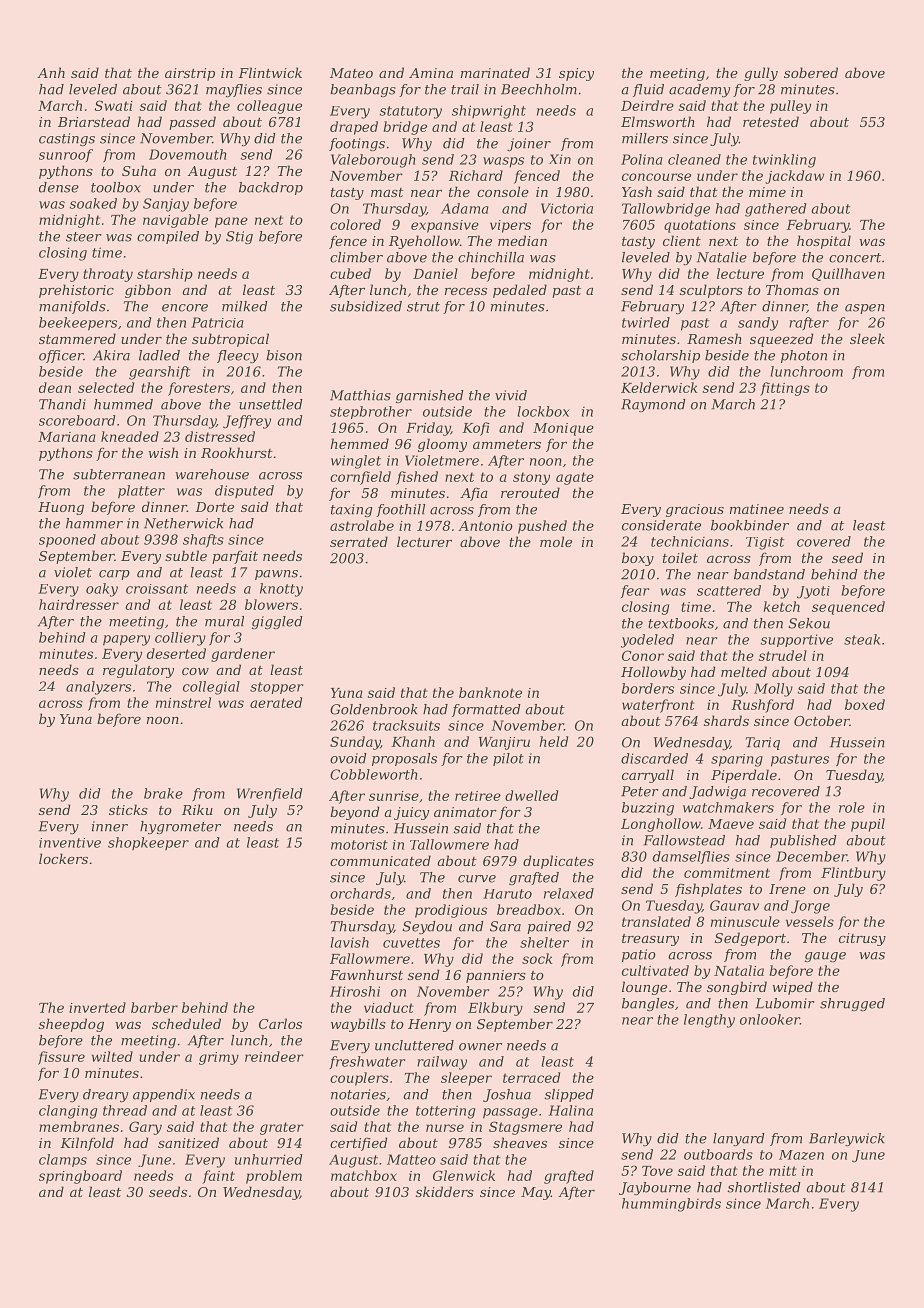  What do you see at coordinates (757, 509) in the screenshot?
I see `matinee` at bounding box center [757, 509].
